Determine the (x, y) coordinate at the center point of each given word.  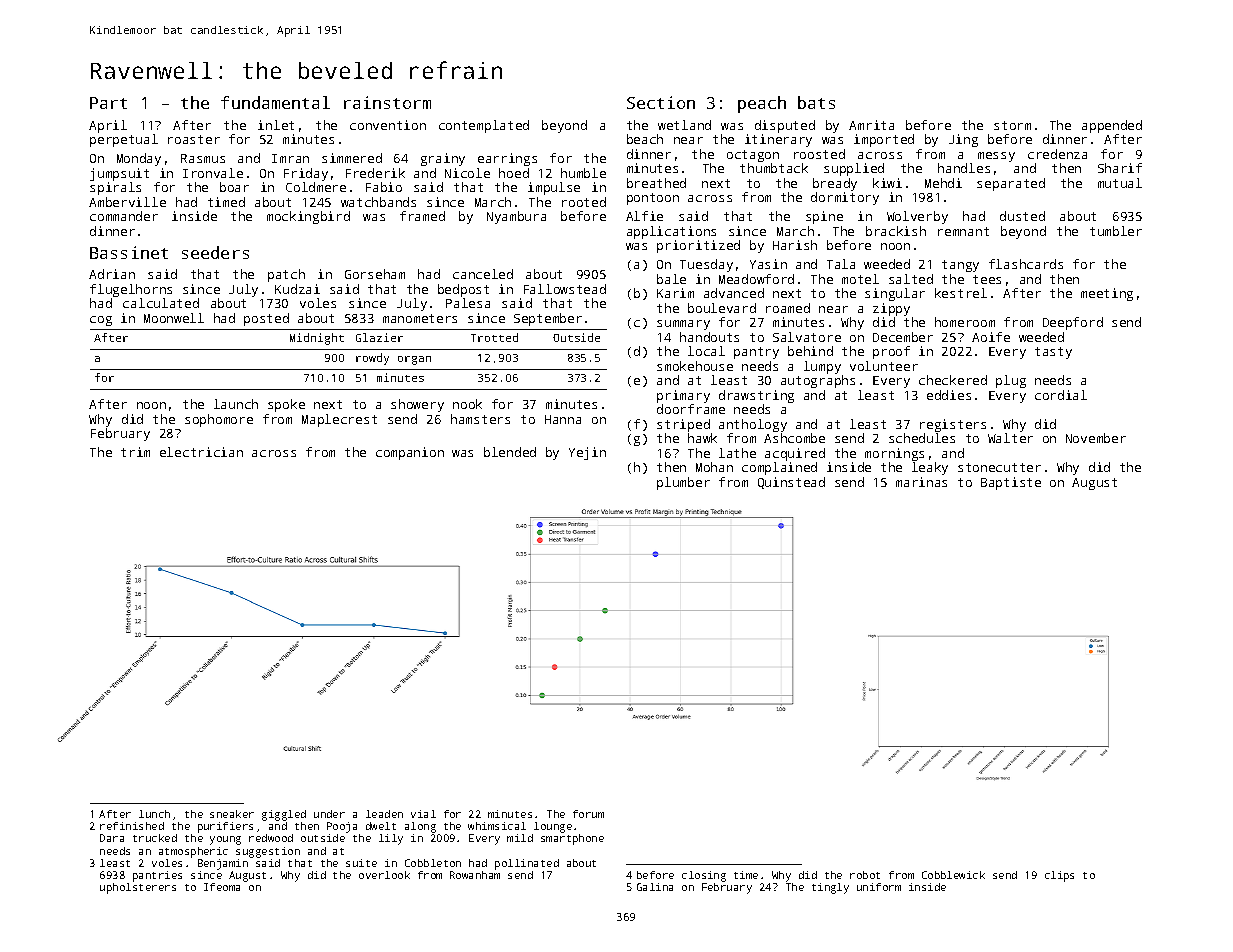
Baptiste (1011, 483)
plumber (683, 483)
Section (661, 102)
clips (1059, 876)
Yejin (587, 453)
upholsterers (138, 888)
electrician (201, 452)
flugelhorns (131, 290)
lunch (154, 814)
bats (816, 102)
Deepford (1073, 323)
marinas (921, 482)
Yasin (768, 264)
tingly (830, 888)
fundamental (275, 102)
